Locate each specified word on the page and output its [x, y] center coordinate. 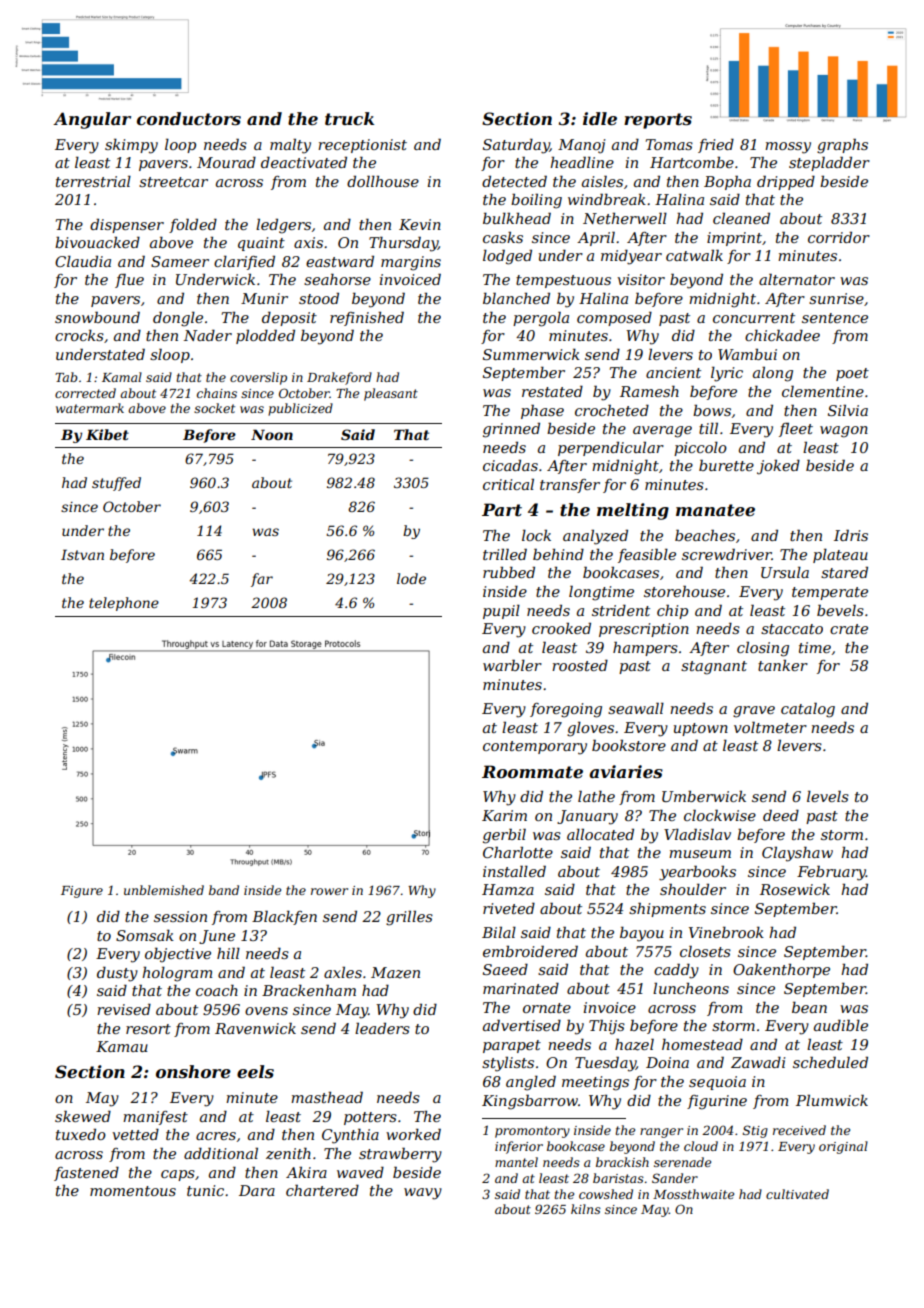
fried [716, 145]
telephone [124, 604]
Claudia [83, 261]
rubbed [509, 572]
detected [514, 181]
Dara [257, 1190]
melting [633, 511]
